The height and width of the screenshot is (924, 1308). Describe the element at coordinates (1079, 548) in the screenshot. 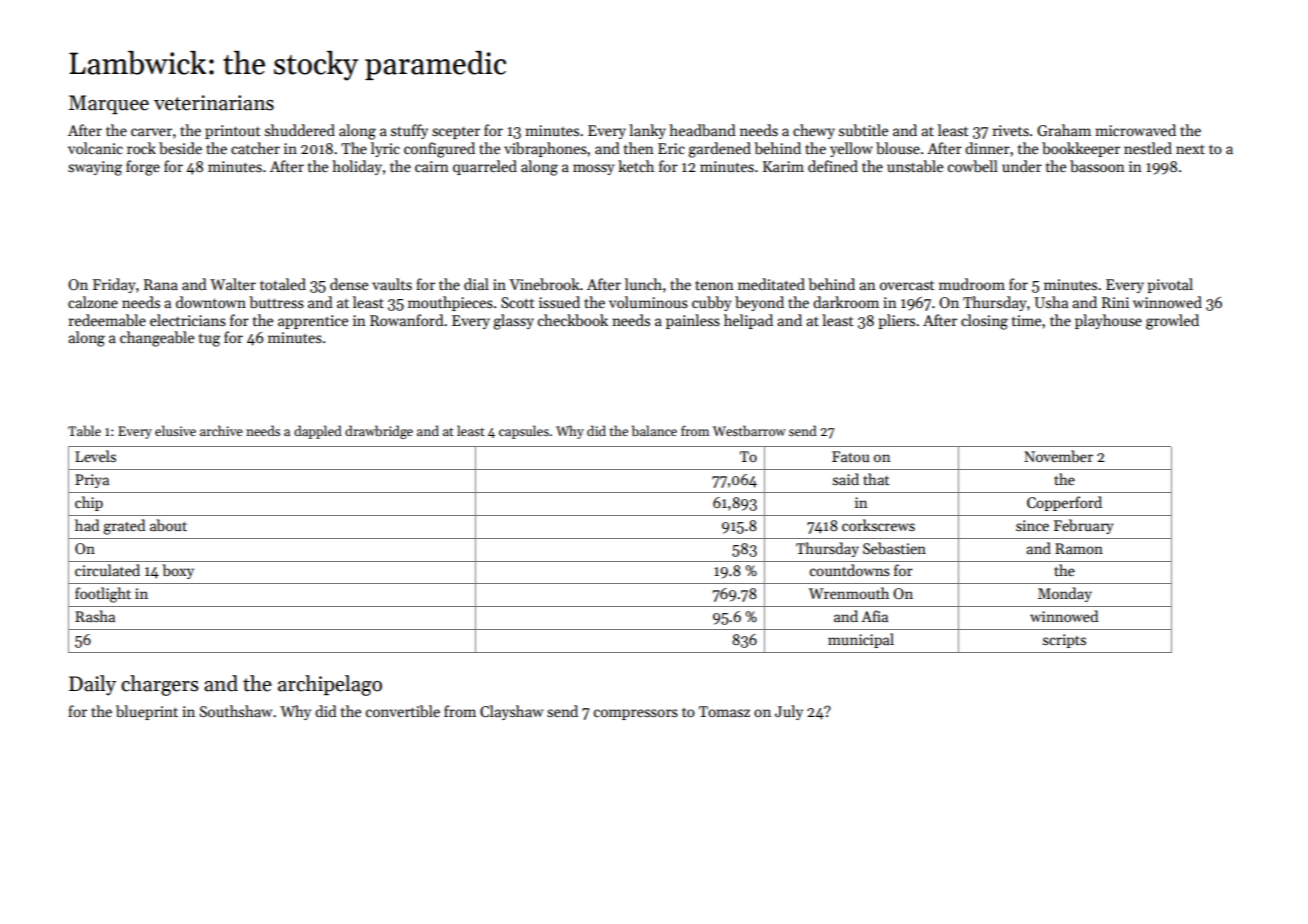

I see `Ramon` at that location.
